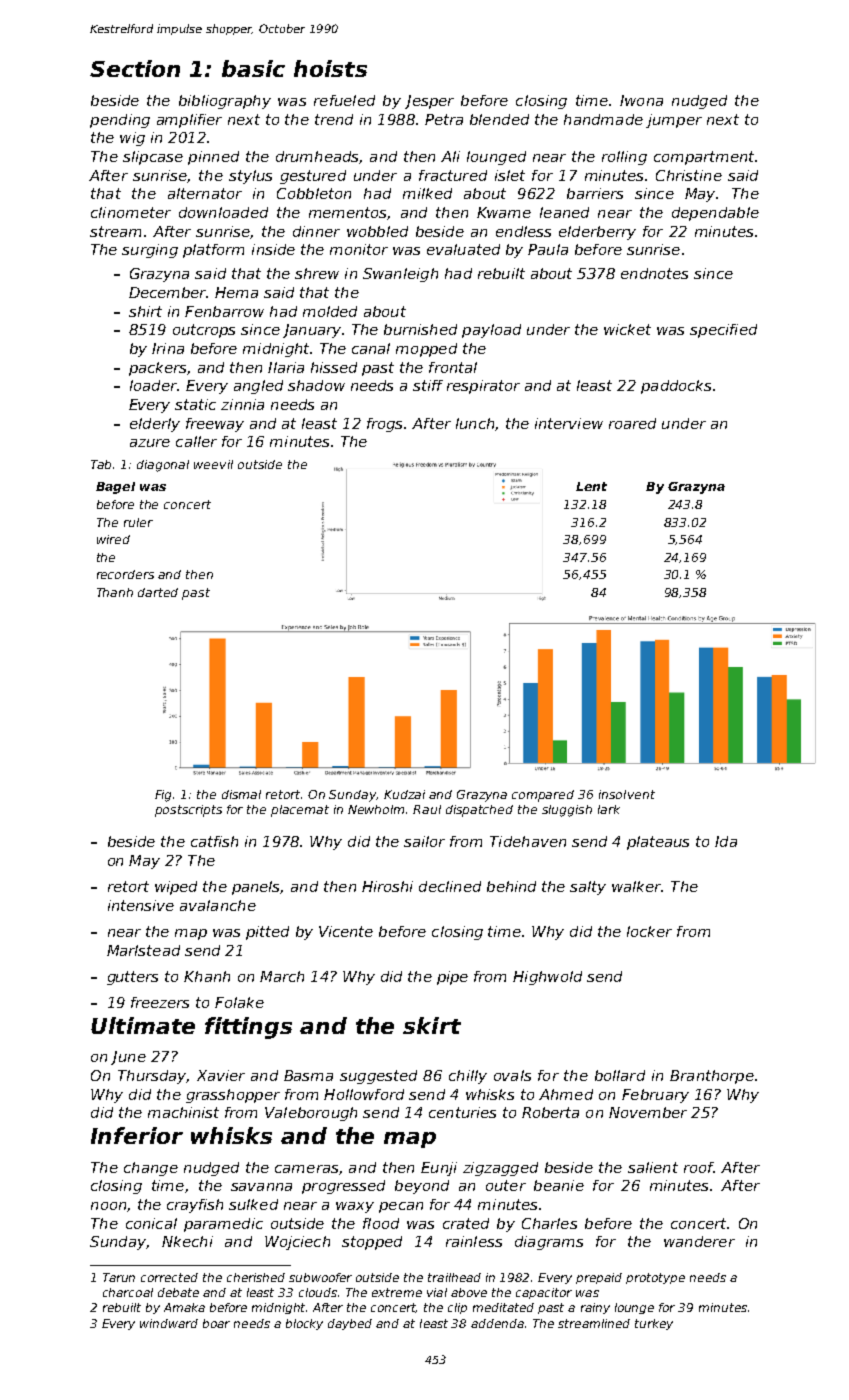 This screenshot has height=1400, width=849. What do you see at coordinates (676, 387) in the screenshot?
I see `paddocks` at bounding box center [676, 387].
